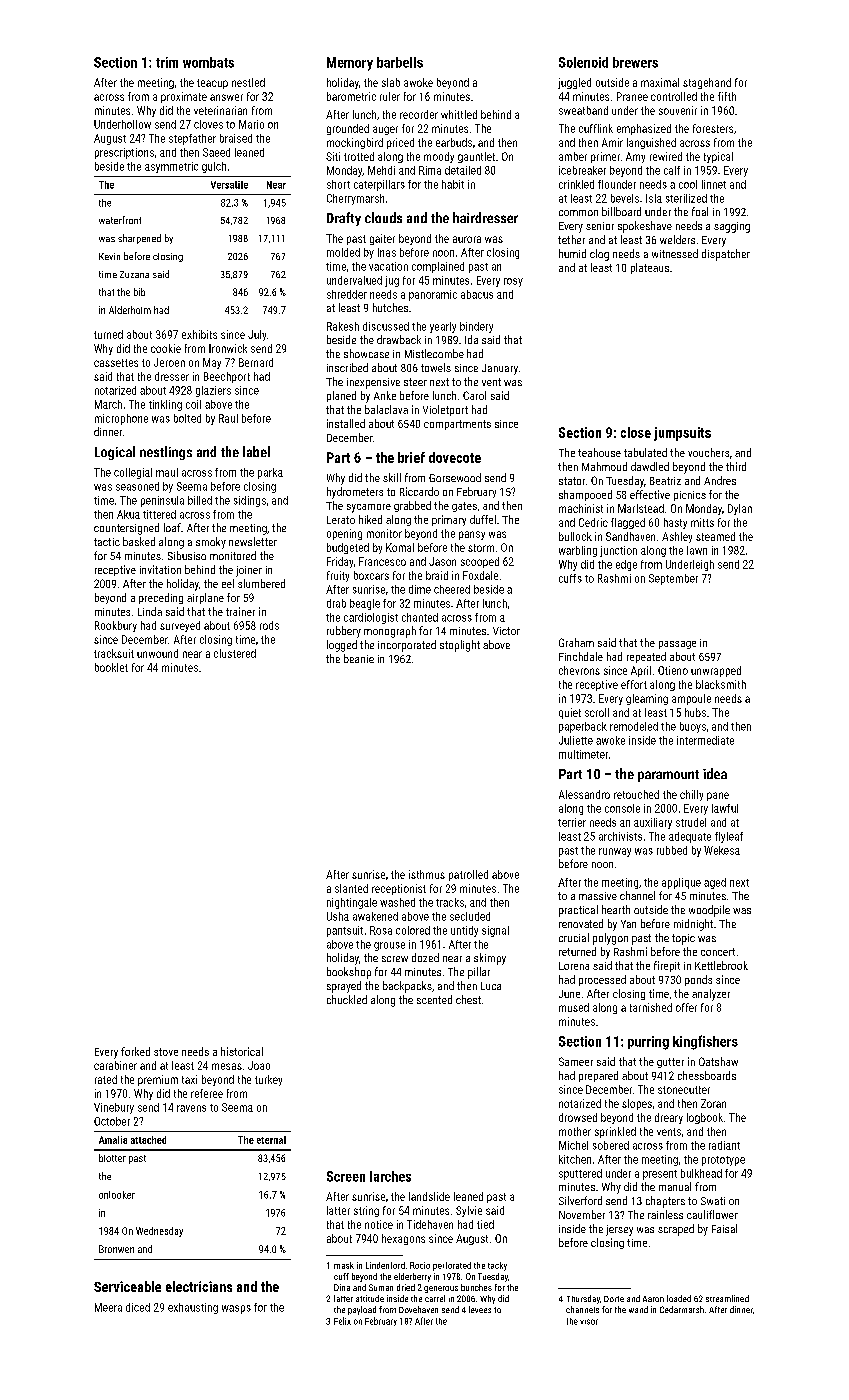  Describe the element at coordinates (199, 1286) in the page. I see `electricians` at that location.
